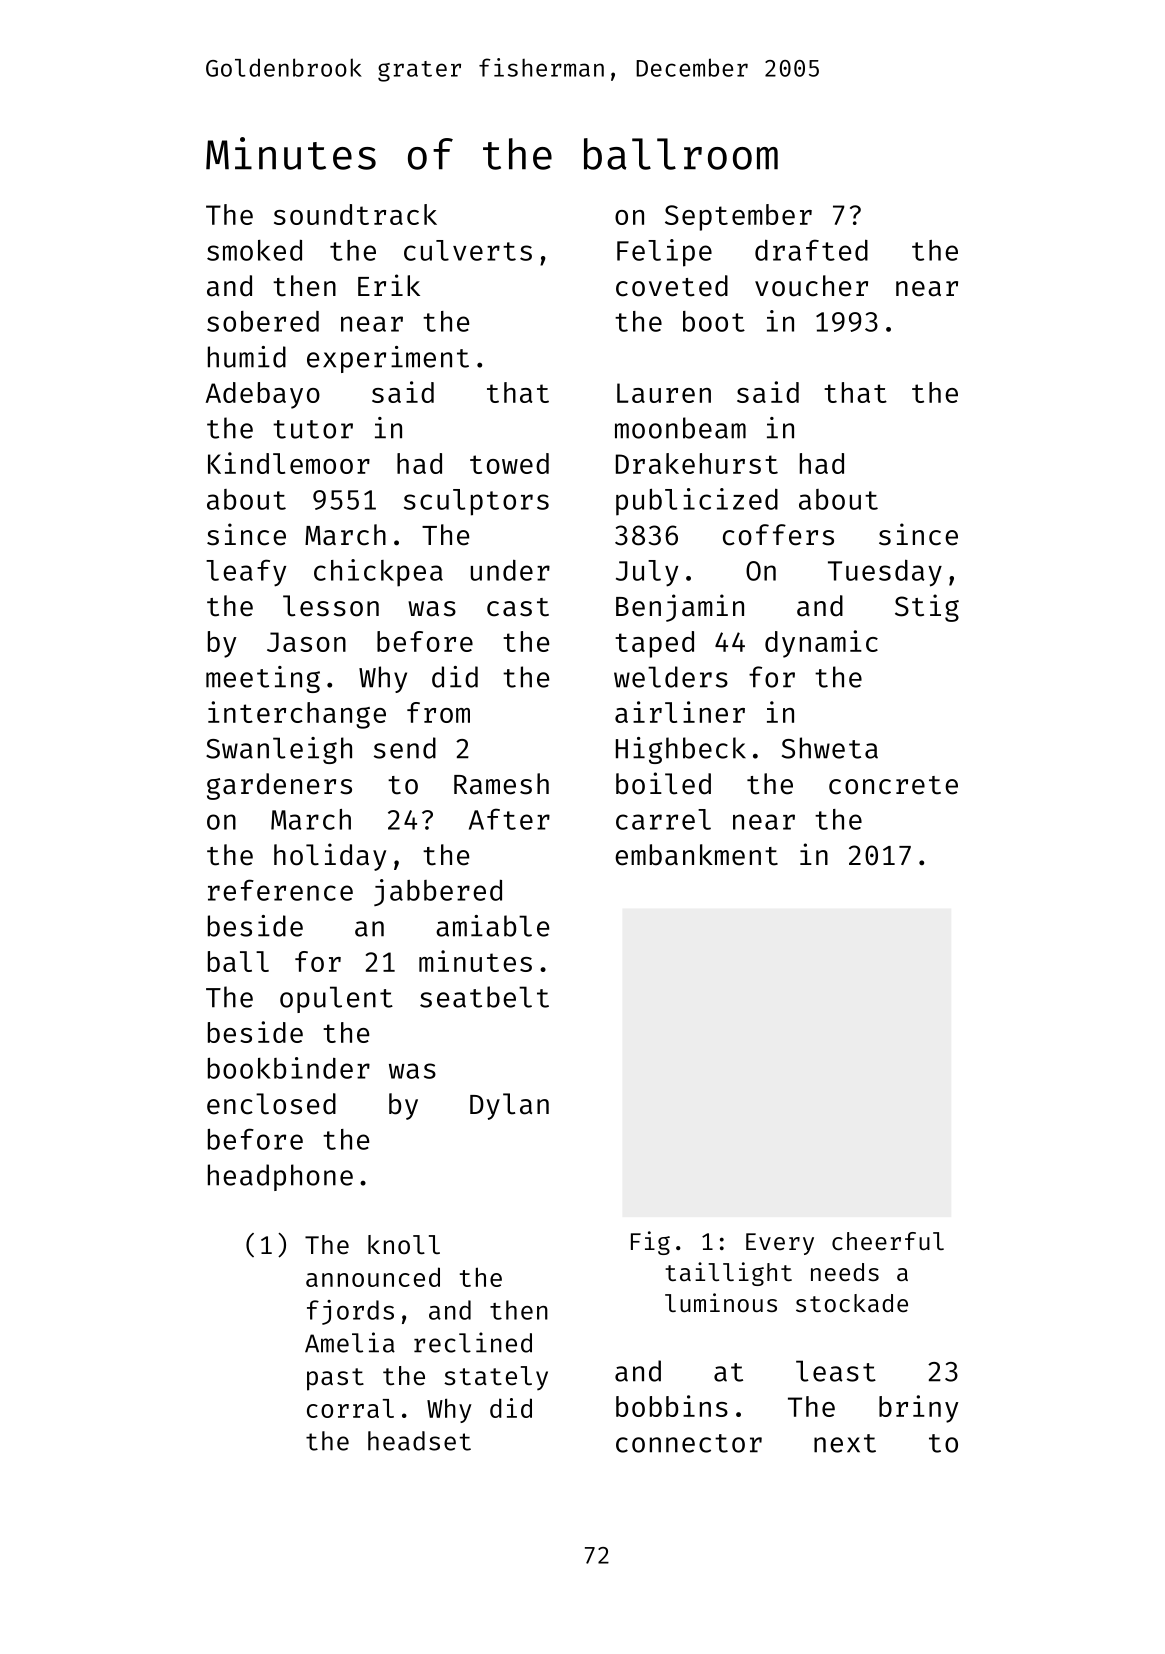  What do you see at coordinates (279, 786) in the screenshot?
I see `gardeners` at bounding box center [279, 786].
